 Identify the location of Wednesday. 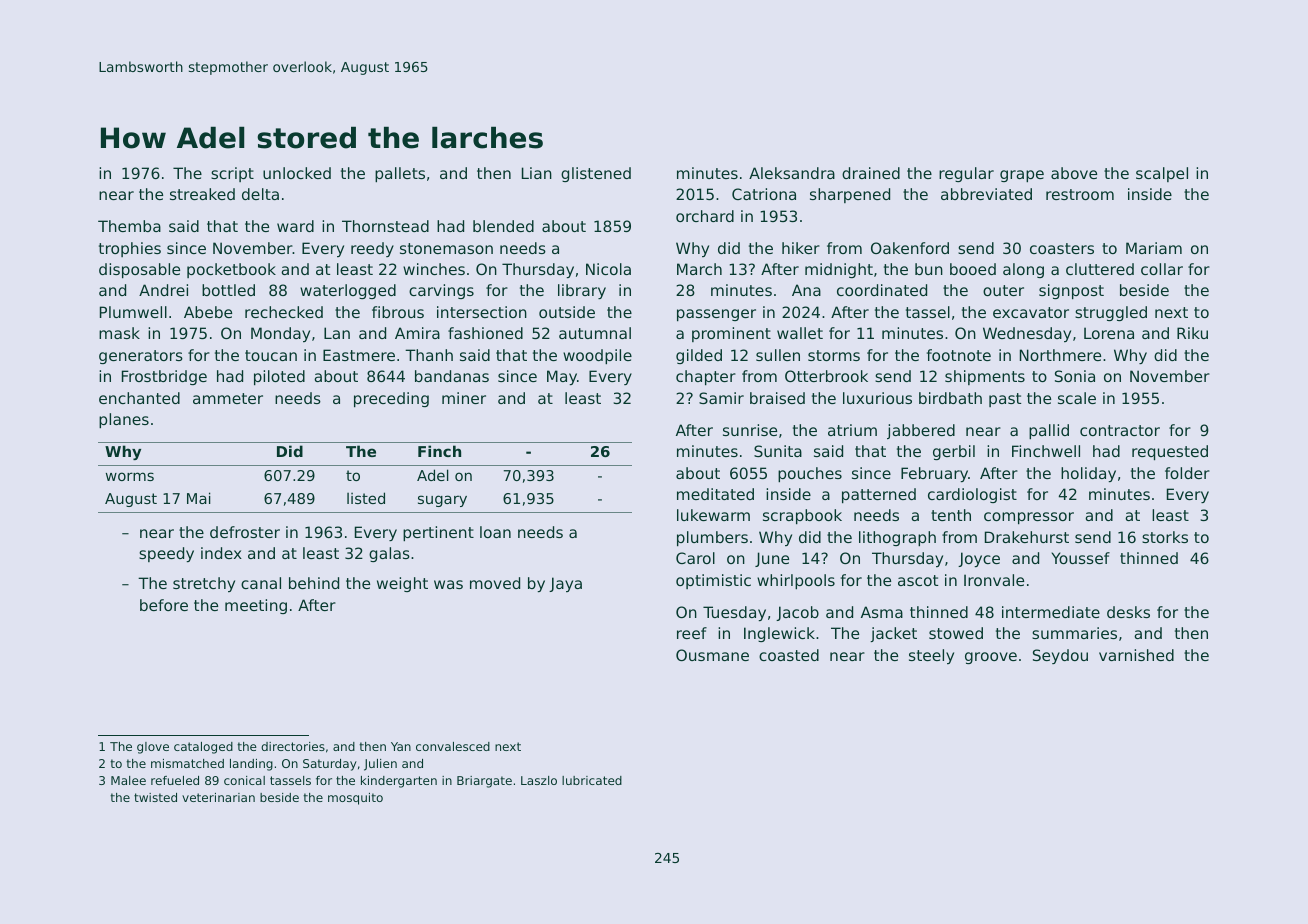
(1027, 334).
